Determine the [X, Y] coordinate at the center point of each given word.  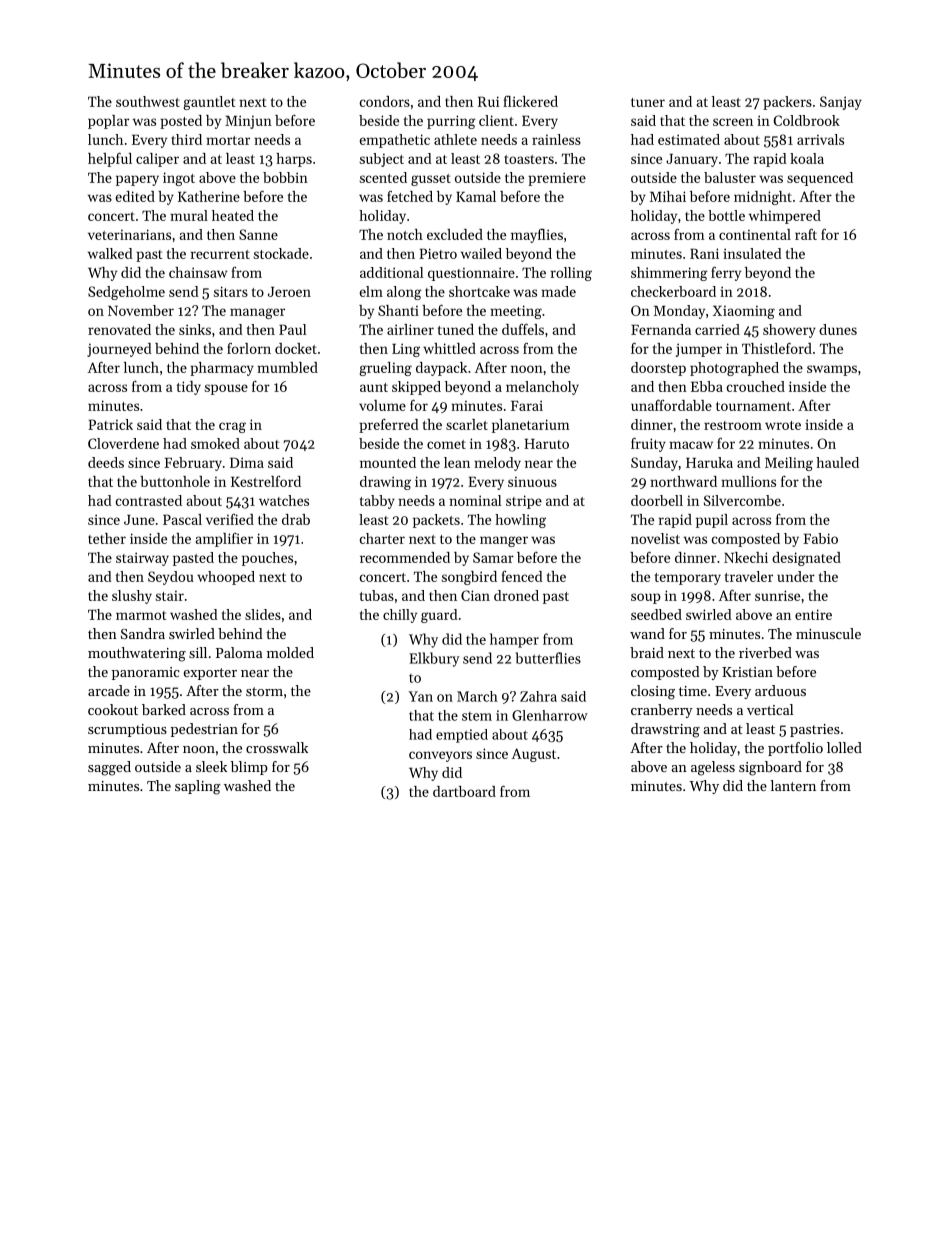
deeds [106, 462]
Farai [527, 405]
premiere [557, 179]
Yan [421, 696]
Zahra [538, 696]
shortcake [479, 291]
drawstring [665, 730]
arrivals [820, 139]
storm [264, 691]
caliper [157, 160]
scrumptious [127, 730]
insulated [752, 253]
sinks [195, 329]
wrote [783, 425]
